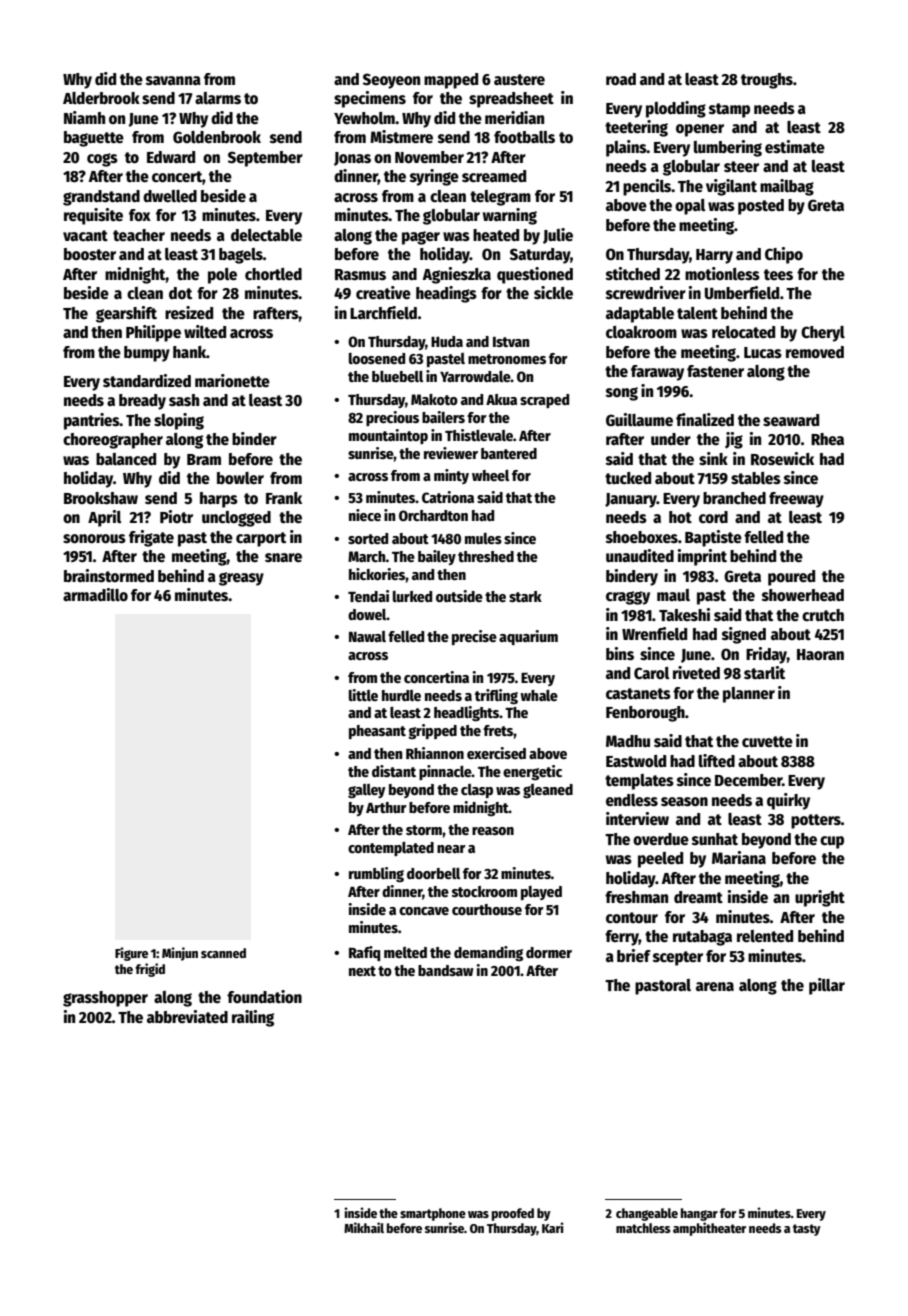  I want to click on pager, so click(421, 238).
